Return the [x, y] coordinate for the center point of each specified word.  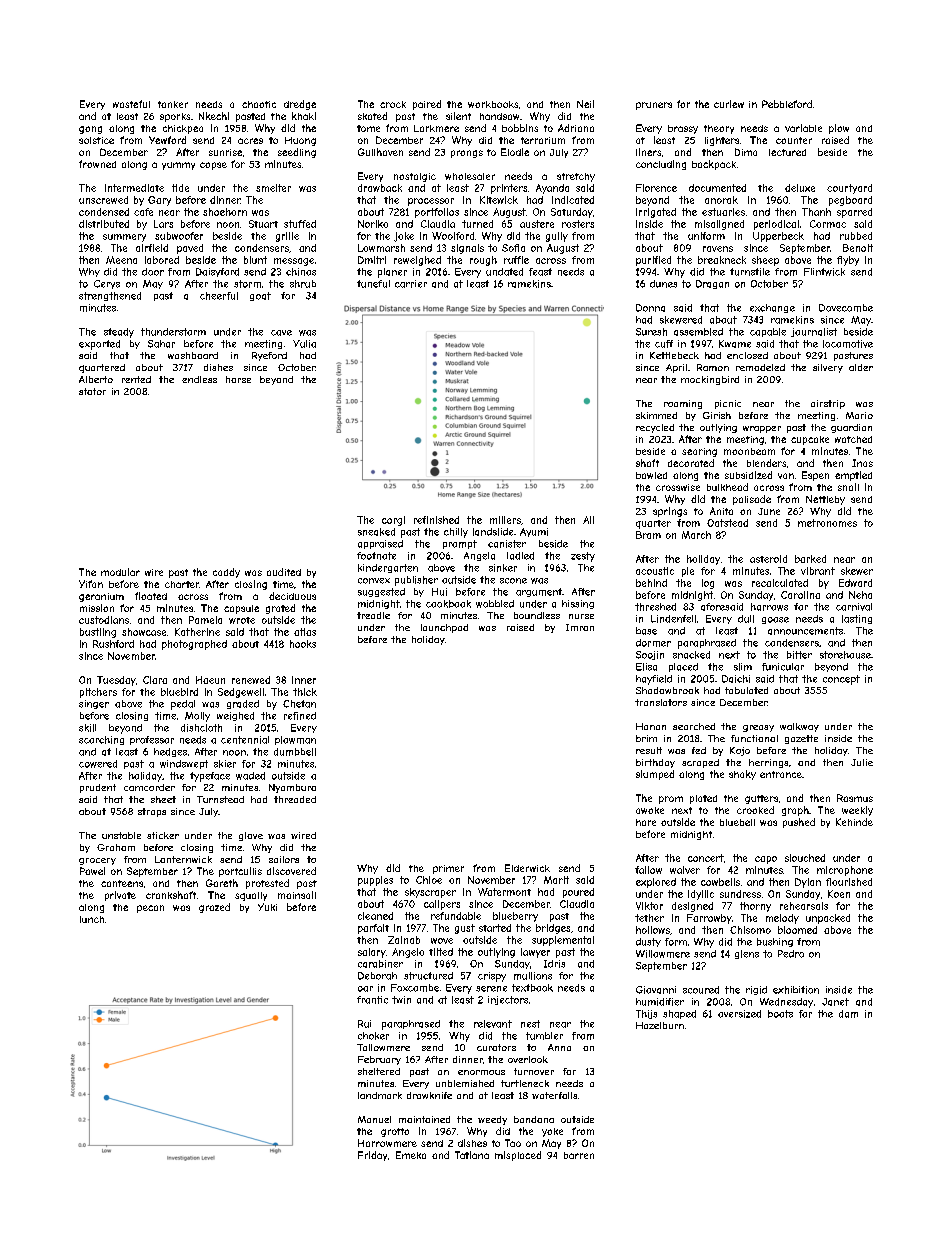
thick [305, 692]
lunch [92, 919]
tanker [173, 104]
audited [284, 572]
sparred [854, 213]
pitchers [98, 693]
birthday [655, 763]
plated [703, 799]
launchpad [444, 628]
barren [579, 1155]
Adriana [576, 128]
